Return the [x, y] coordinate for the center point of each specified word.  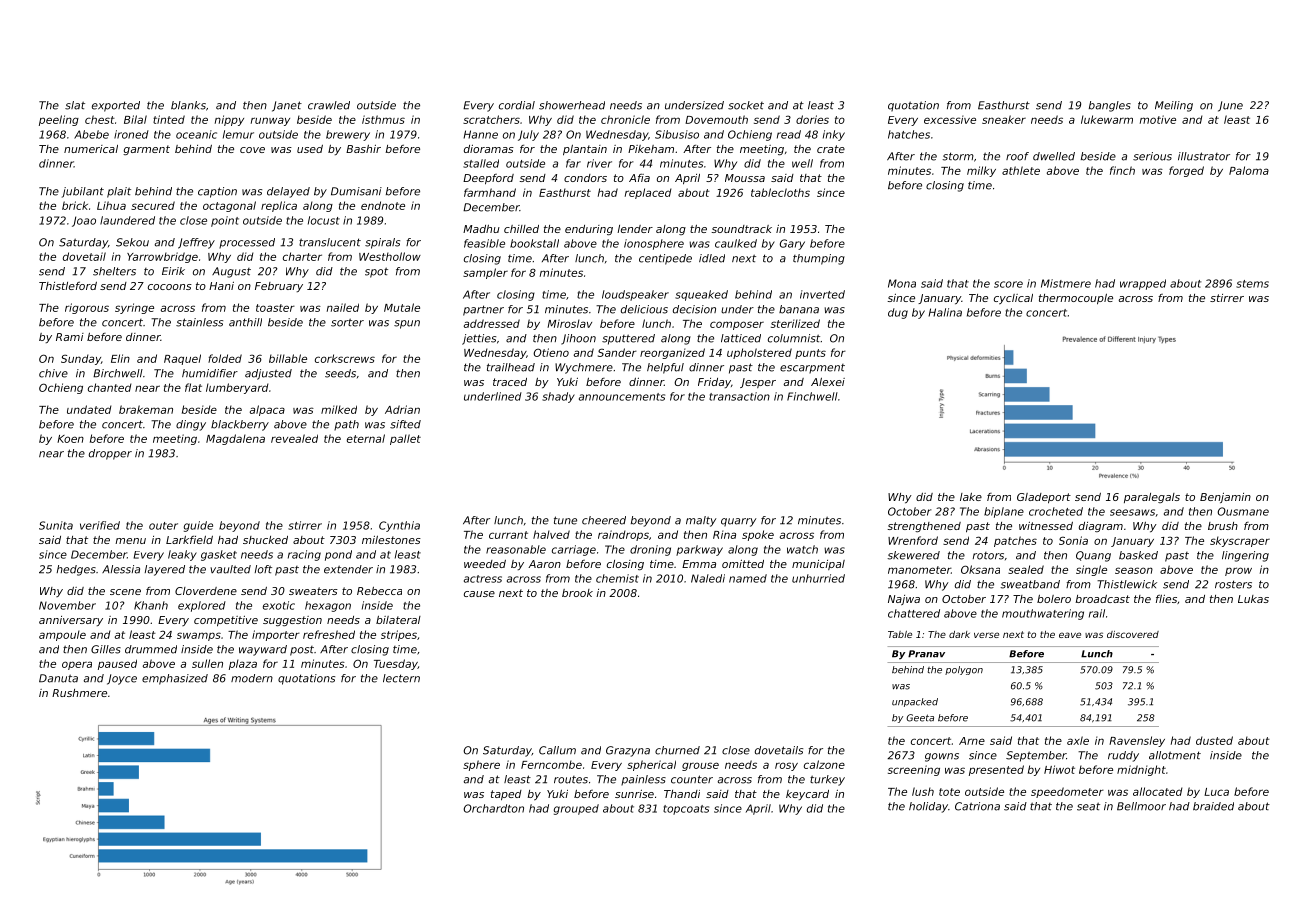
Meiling [1174, 106]
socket [746, 105]
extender [348, 569]
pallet [405, 439]
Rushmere [79, 693]
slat [75, 105]
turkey [827, 780]
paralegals [1152, 498]
